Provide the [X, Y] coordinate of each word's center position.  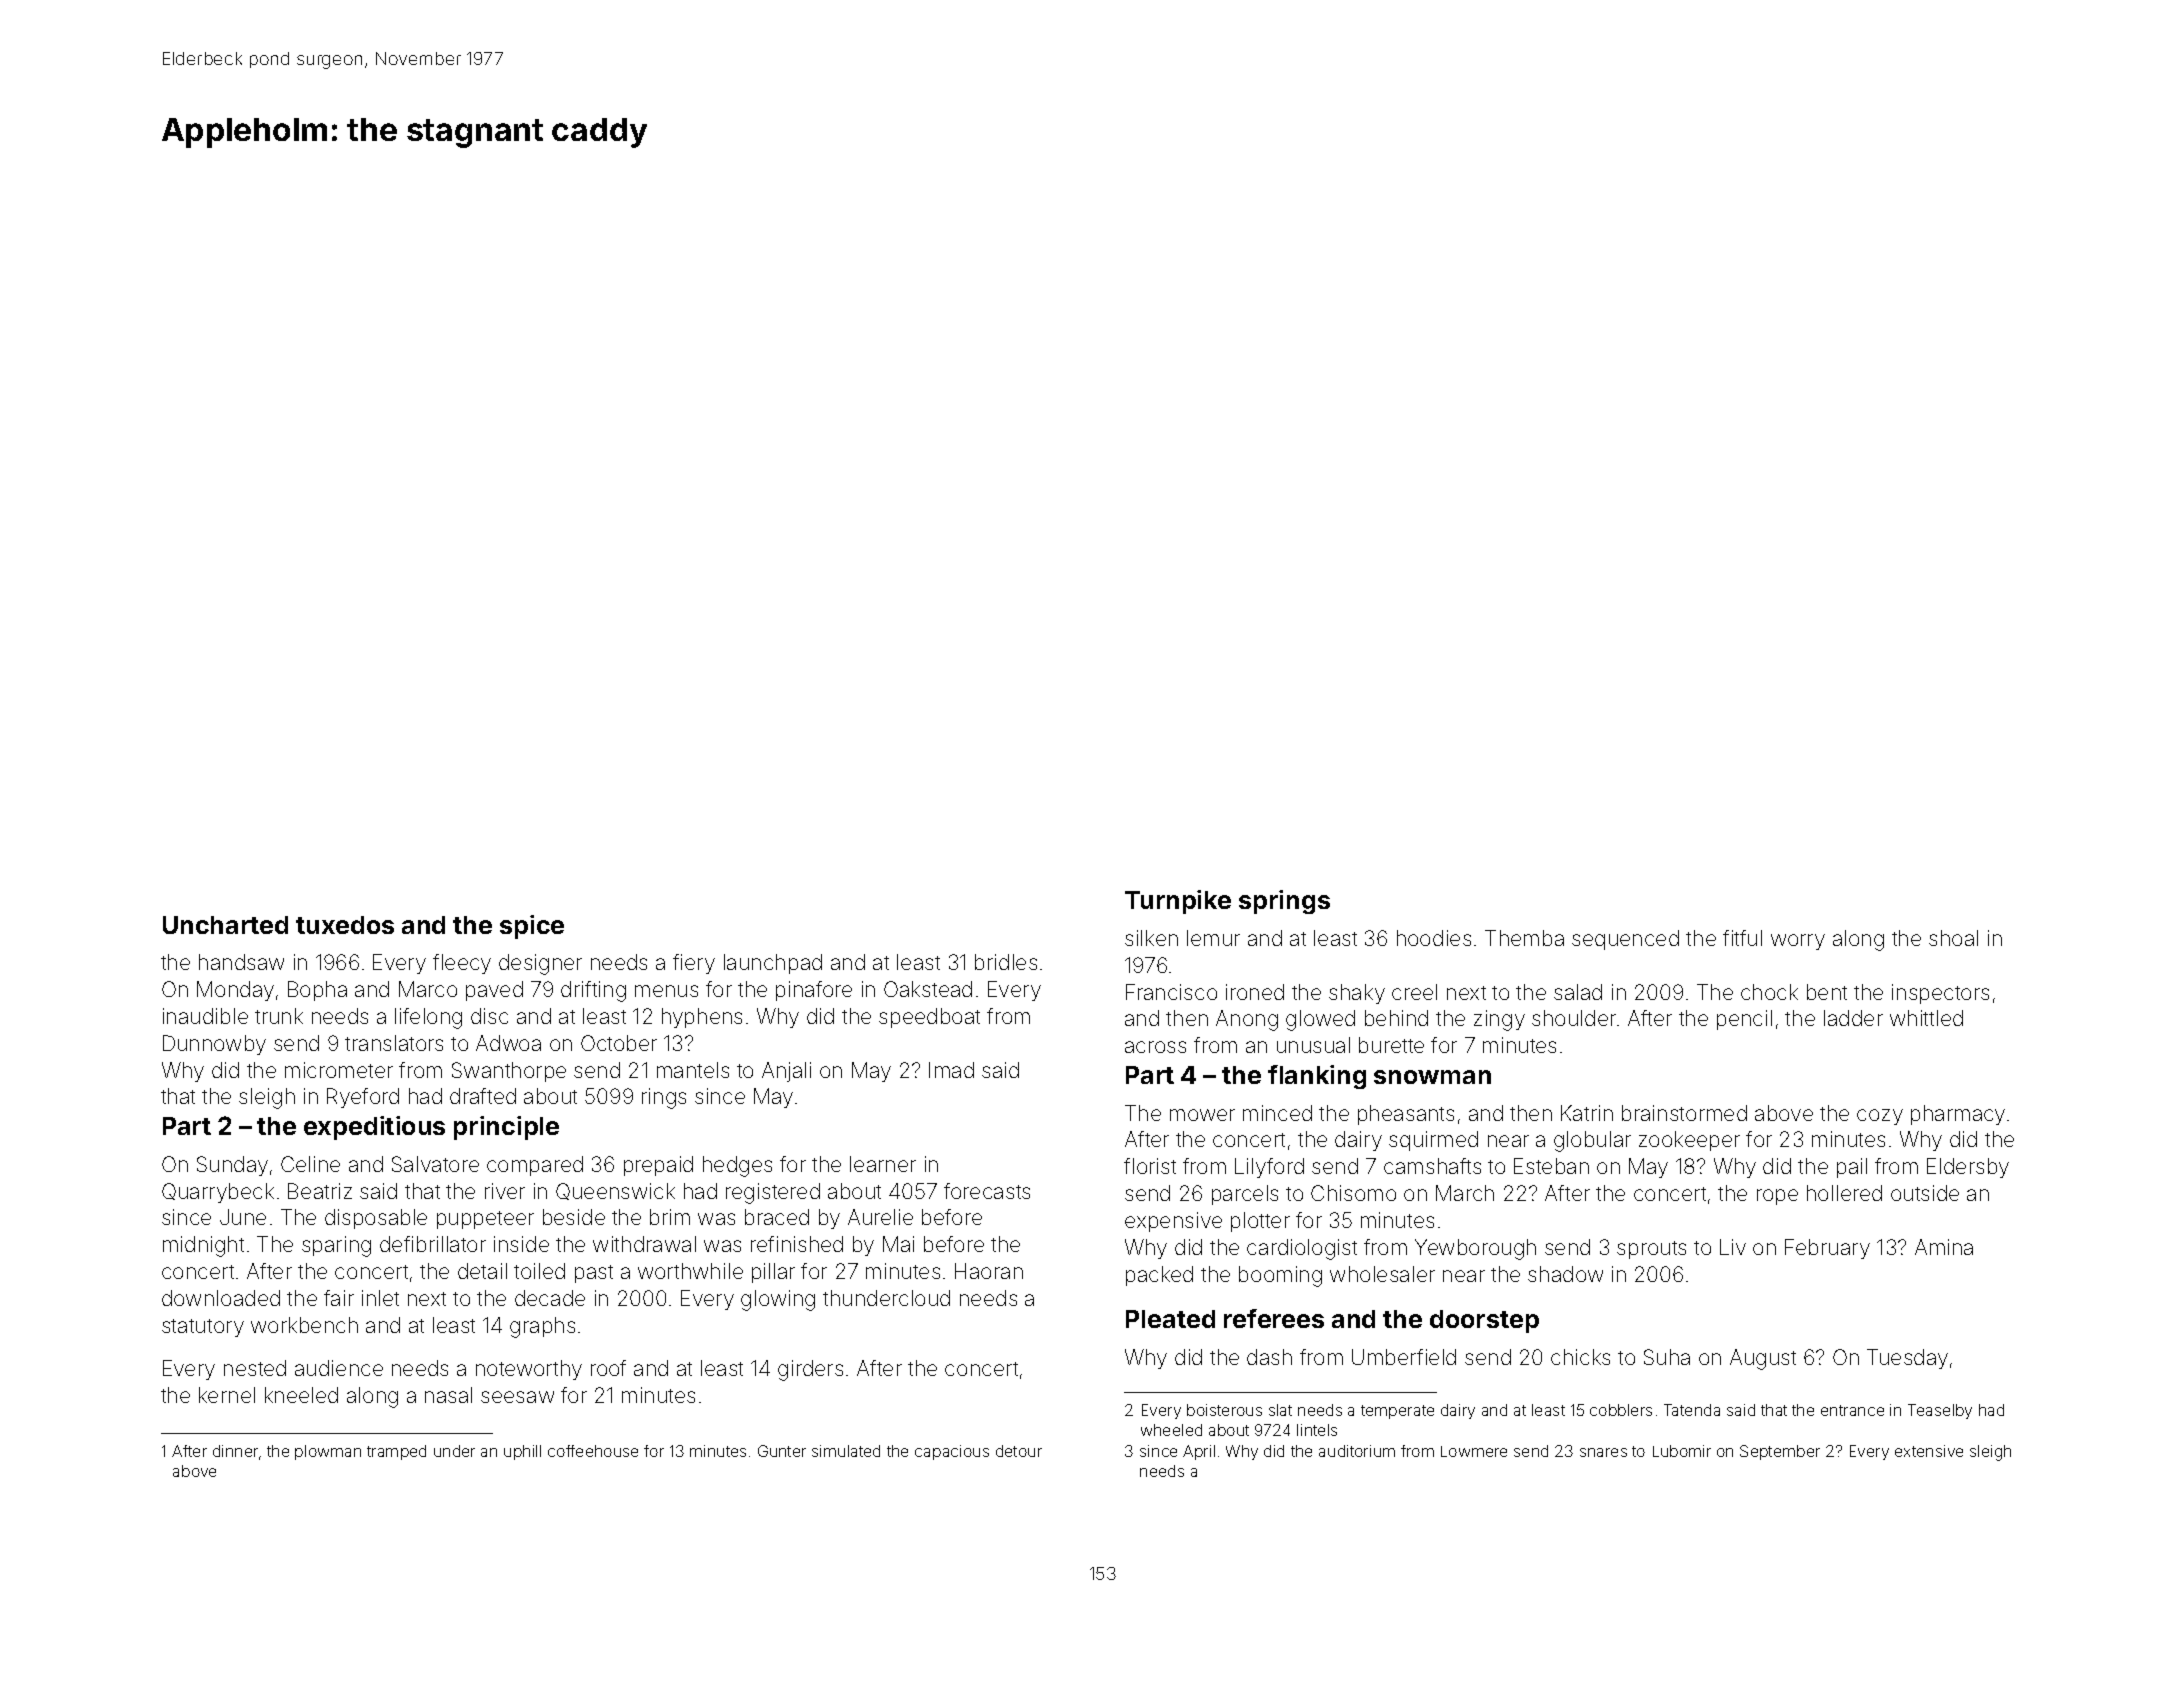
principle [506, 1128]
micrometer [339, 1070]
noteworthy [529, 1370]
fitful [1742, 938]
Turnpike [1178, 902]
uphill [522, 1452]
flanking [1317, 1077]
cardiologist [1302, 1249]
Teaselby [1940, 1411]
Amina [1944, 1247]
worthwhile [690, 1271]
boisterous [1224, 1410]
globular [1592, 1141]
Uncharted [225, 925]
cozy [1880, 1117]
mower [1202, 1115]
